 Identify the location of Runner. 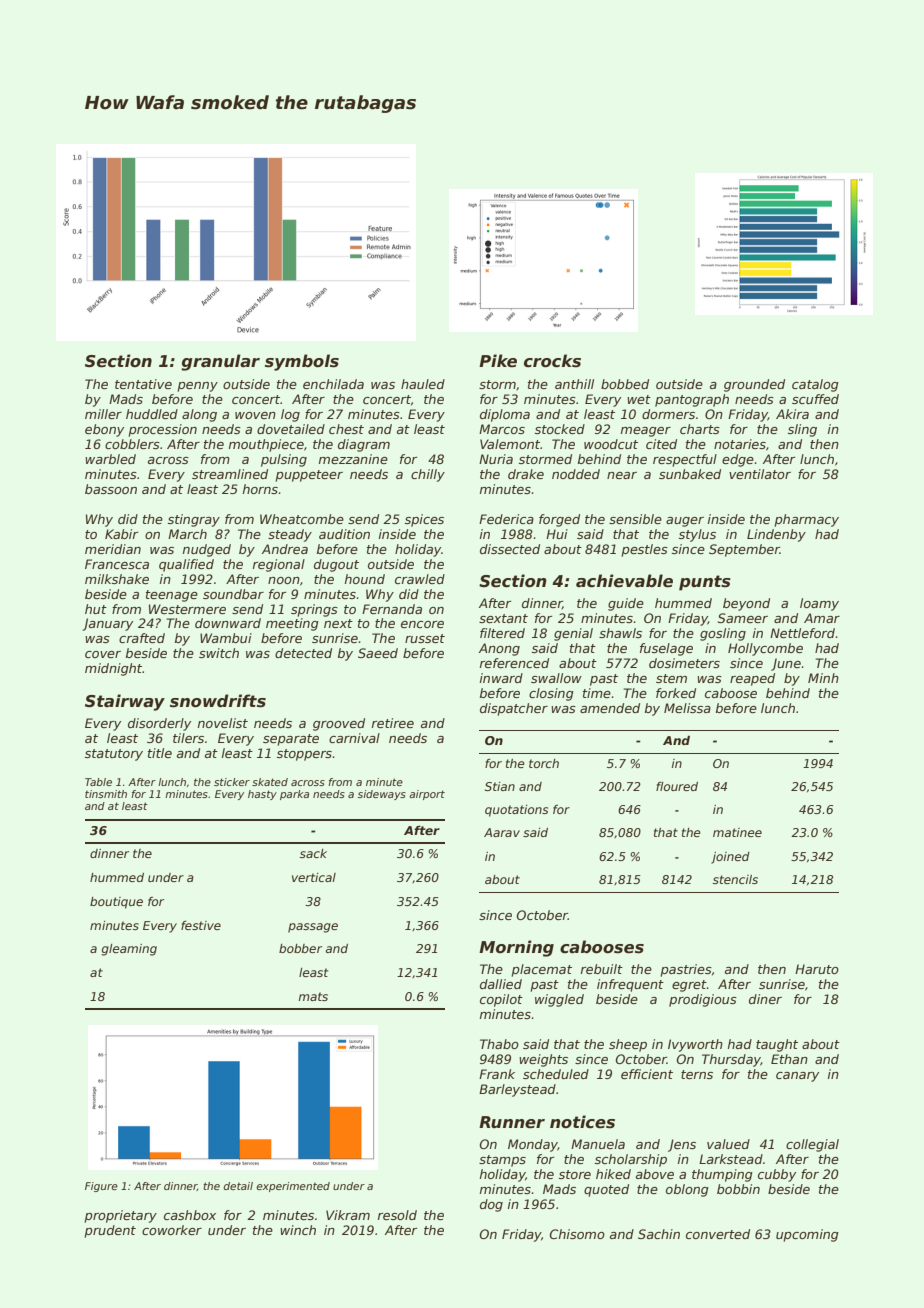
(512, 1122).
